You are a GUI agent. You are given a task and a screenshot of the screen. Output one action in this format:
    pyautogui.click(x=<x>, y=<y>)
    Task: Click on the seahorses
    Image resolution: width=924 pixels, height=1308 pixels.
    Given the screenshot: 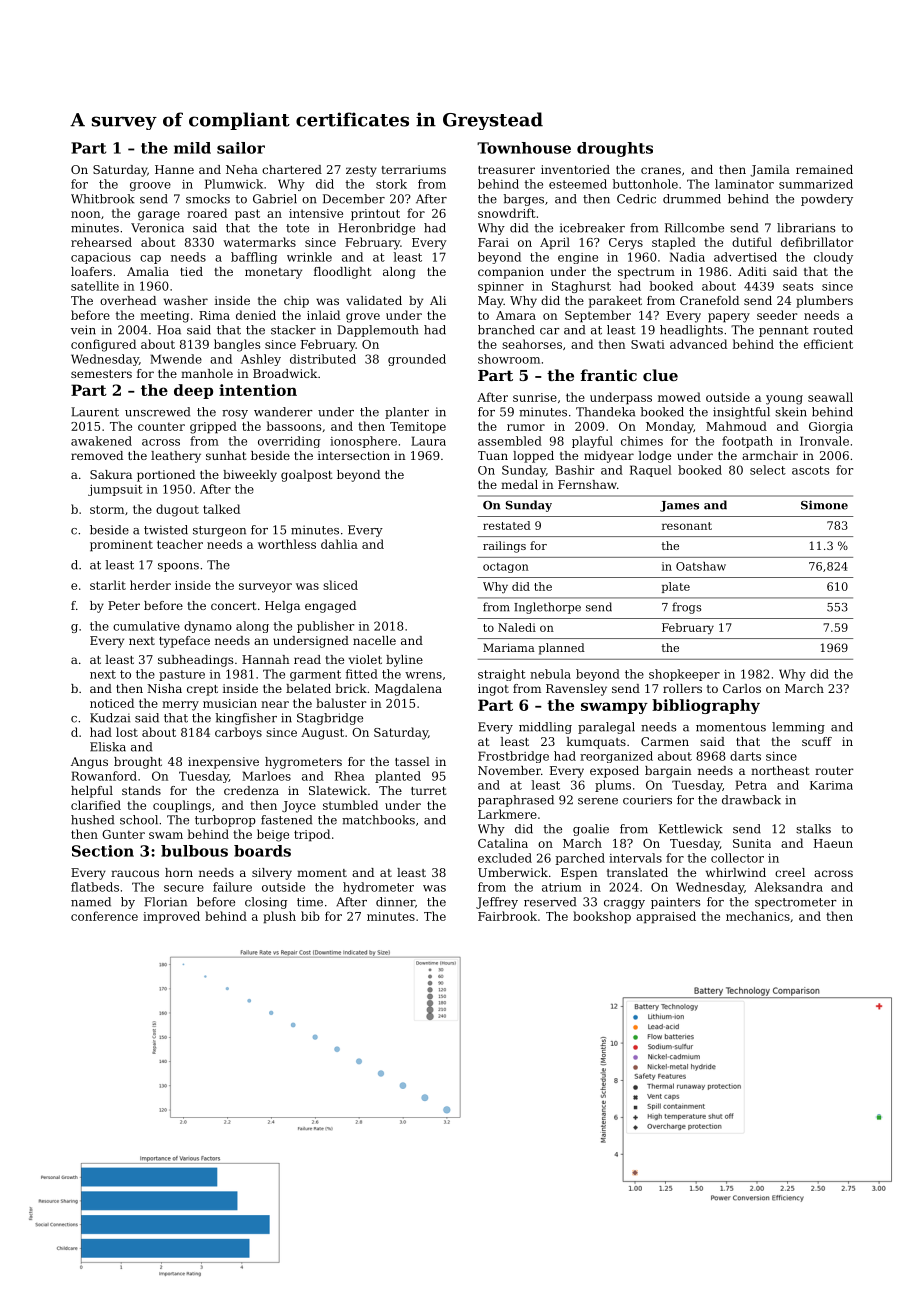 What is the action you would take?
    pyautogui.click(x=532, y=344)
